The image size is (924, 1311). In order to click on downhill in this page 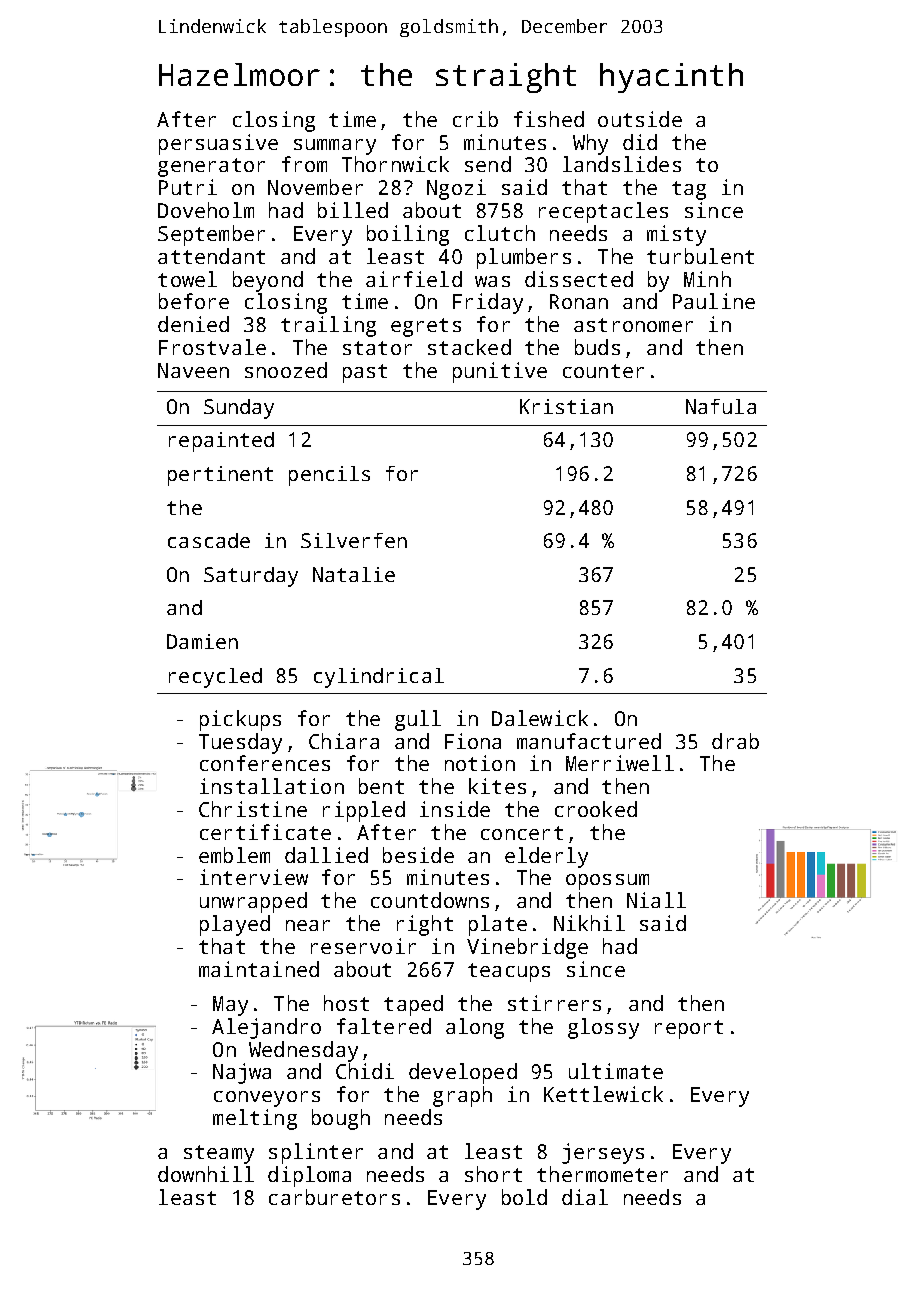, I will do `click(206, 1174)`.
